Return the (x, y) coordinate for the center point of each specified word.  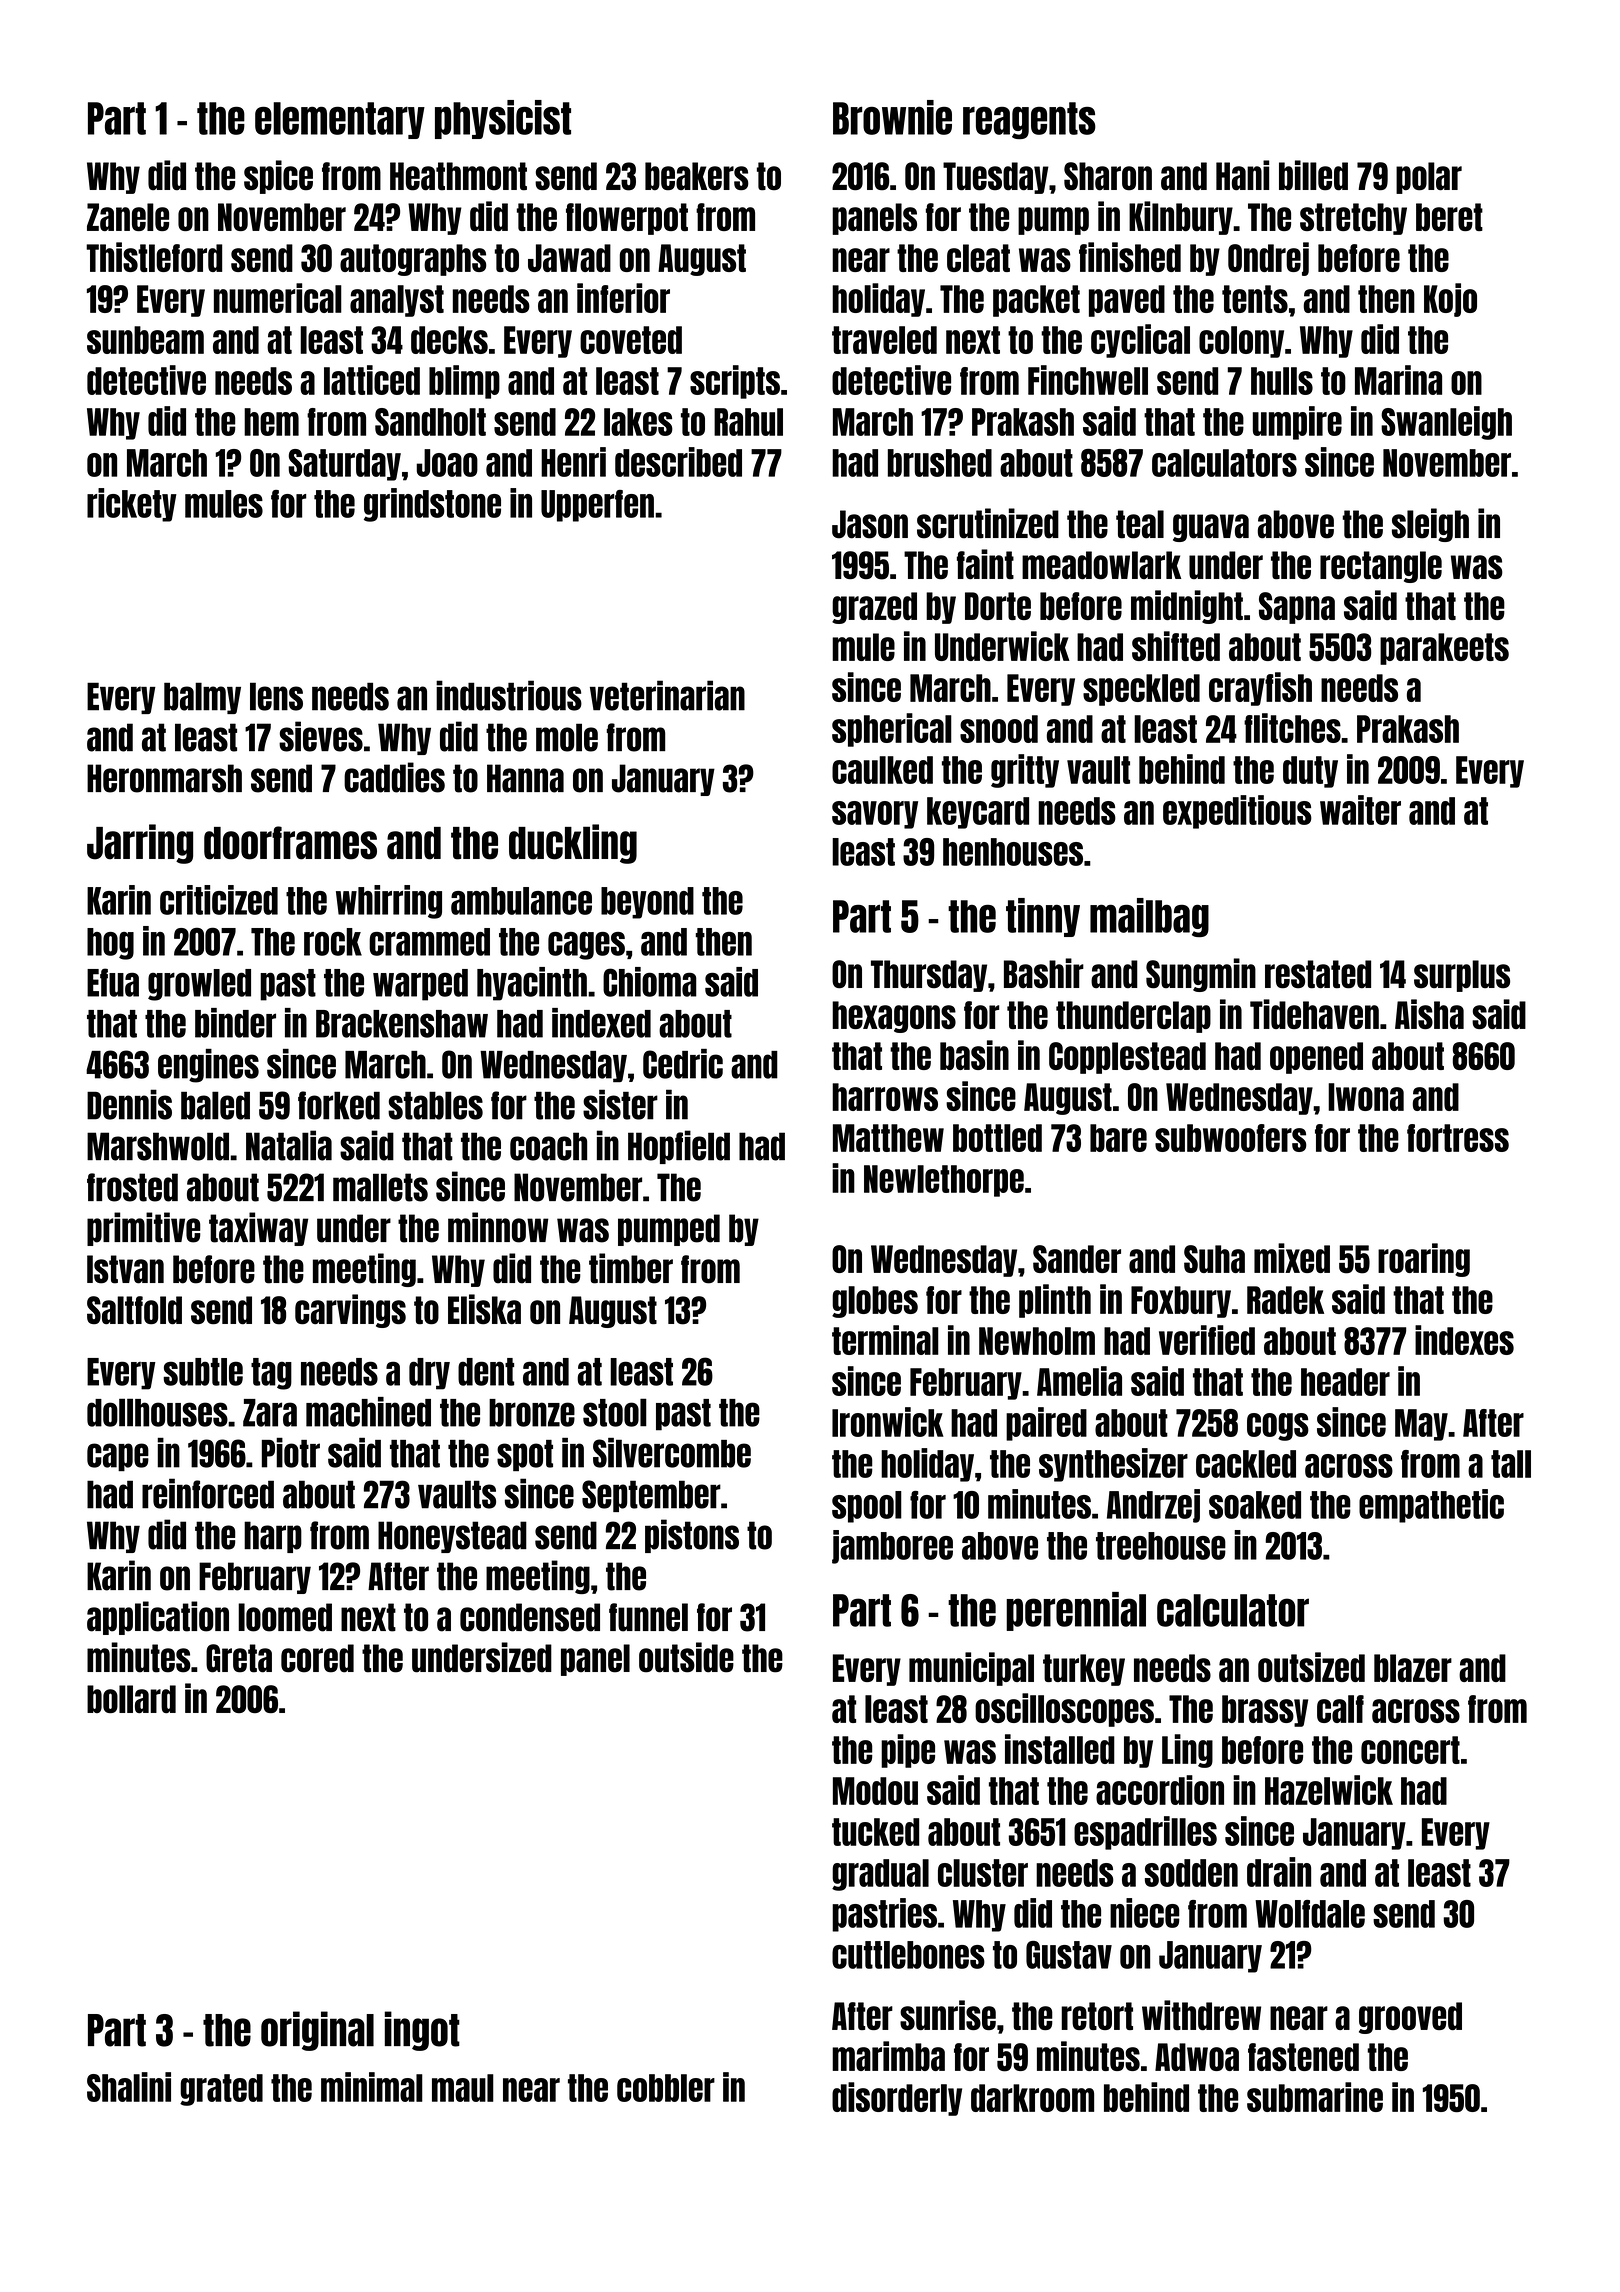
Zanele (128, 217)
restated (1318, 974)
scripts (735, 382)
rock (333, 942)
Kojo (1450, 300)
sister (620, 1104)
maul (463, 2088)
